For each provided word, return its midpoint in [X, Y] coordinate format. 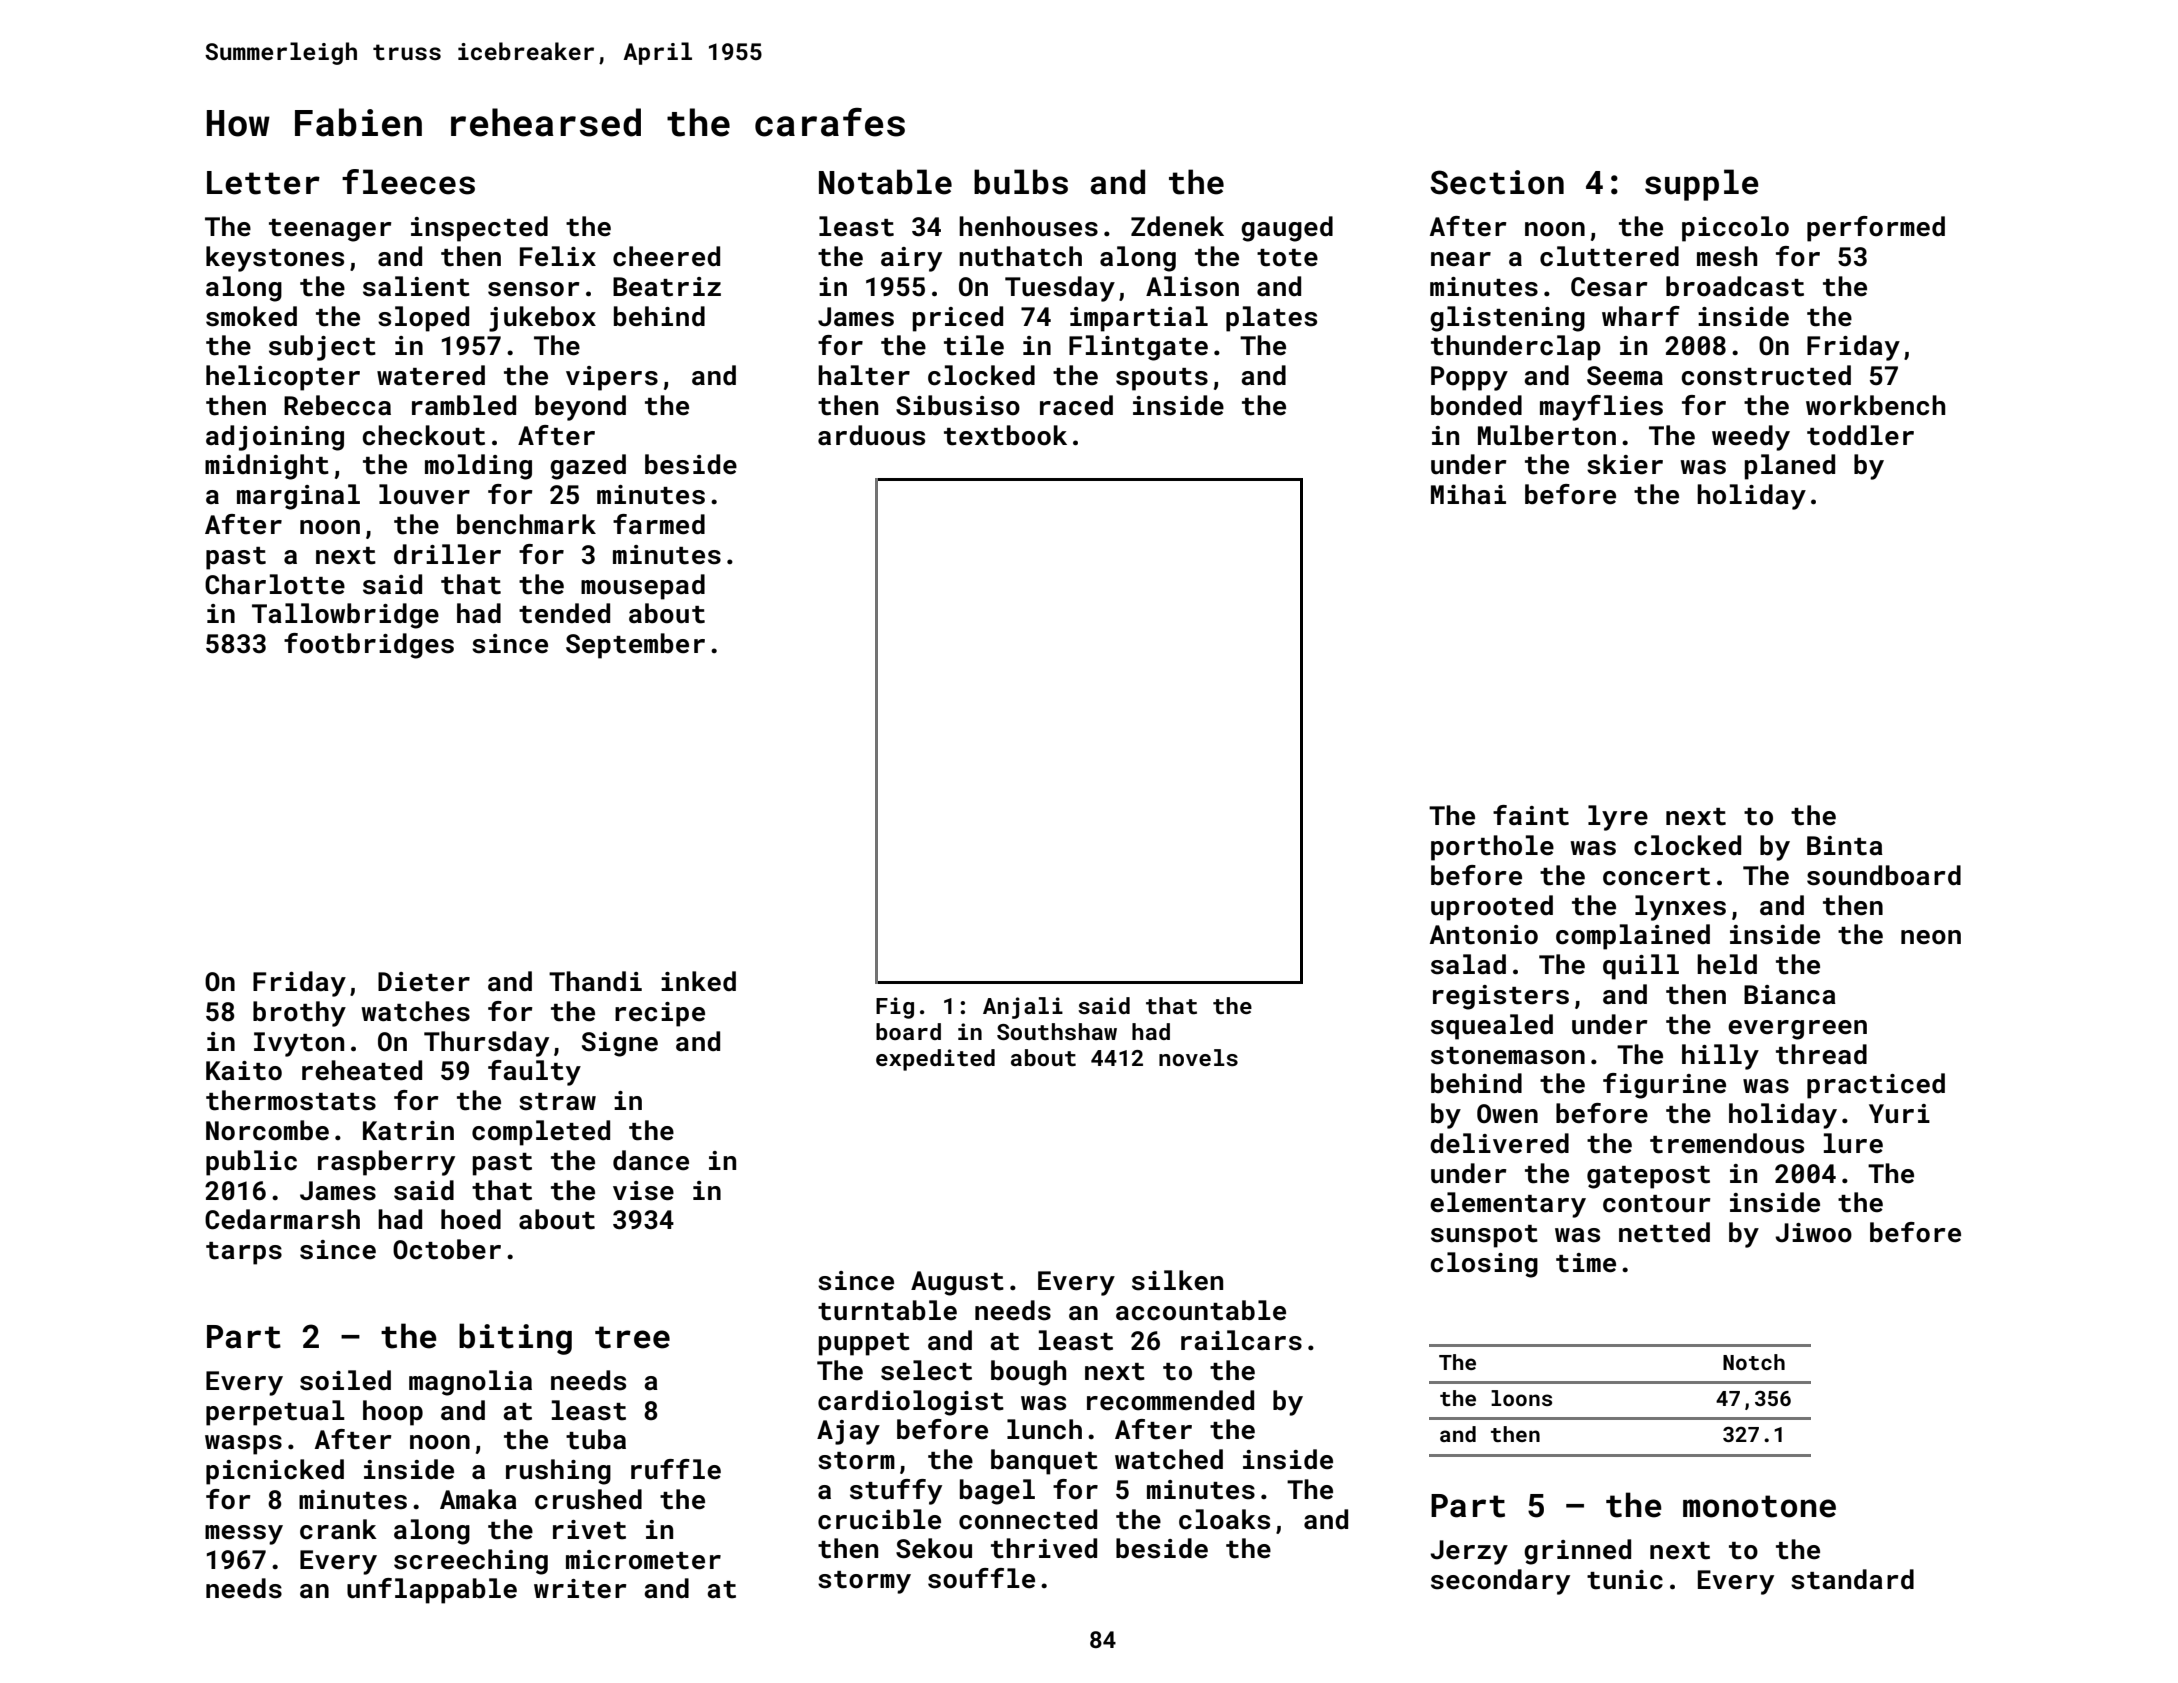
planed [1790, 467]
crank [338, 1529]
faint [1531, 815]
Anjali [1023, 1008]
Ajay [848, 1432]
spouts [1162, 379]
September [635, 646]
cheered [666, 256]
